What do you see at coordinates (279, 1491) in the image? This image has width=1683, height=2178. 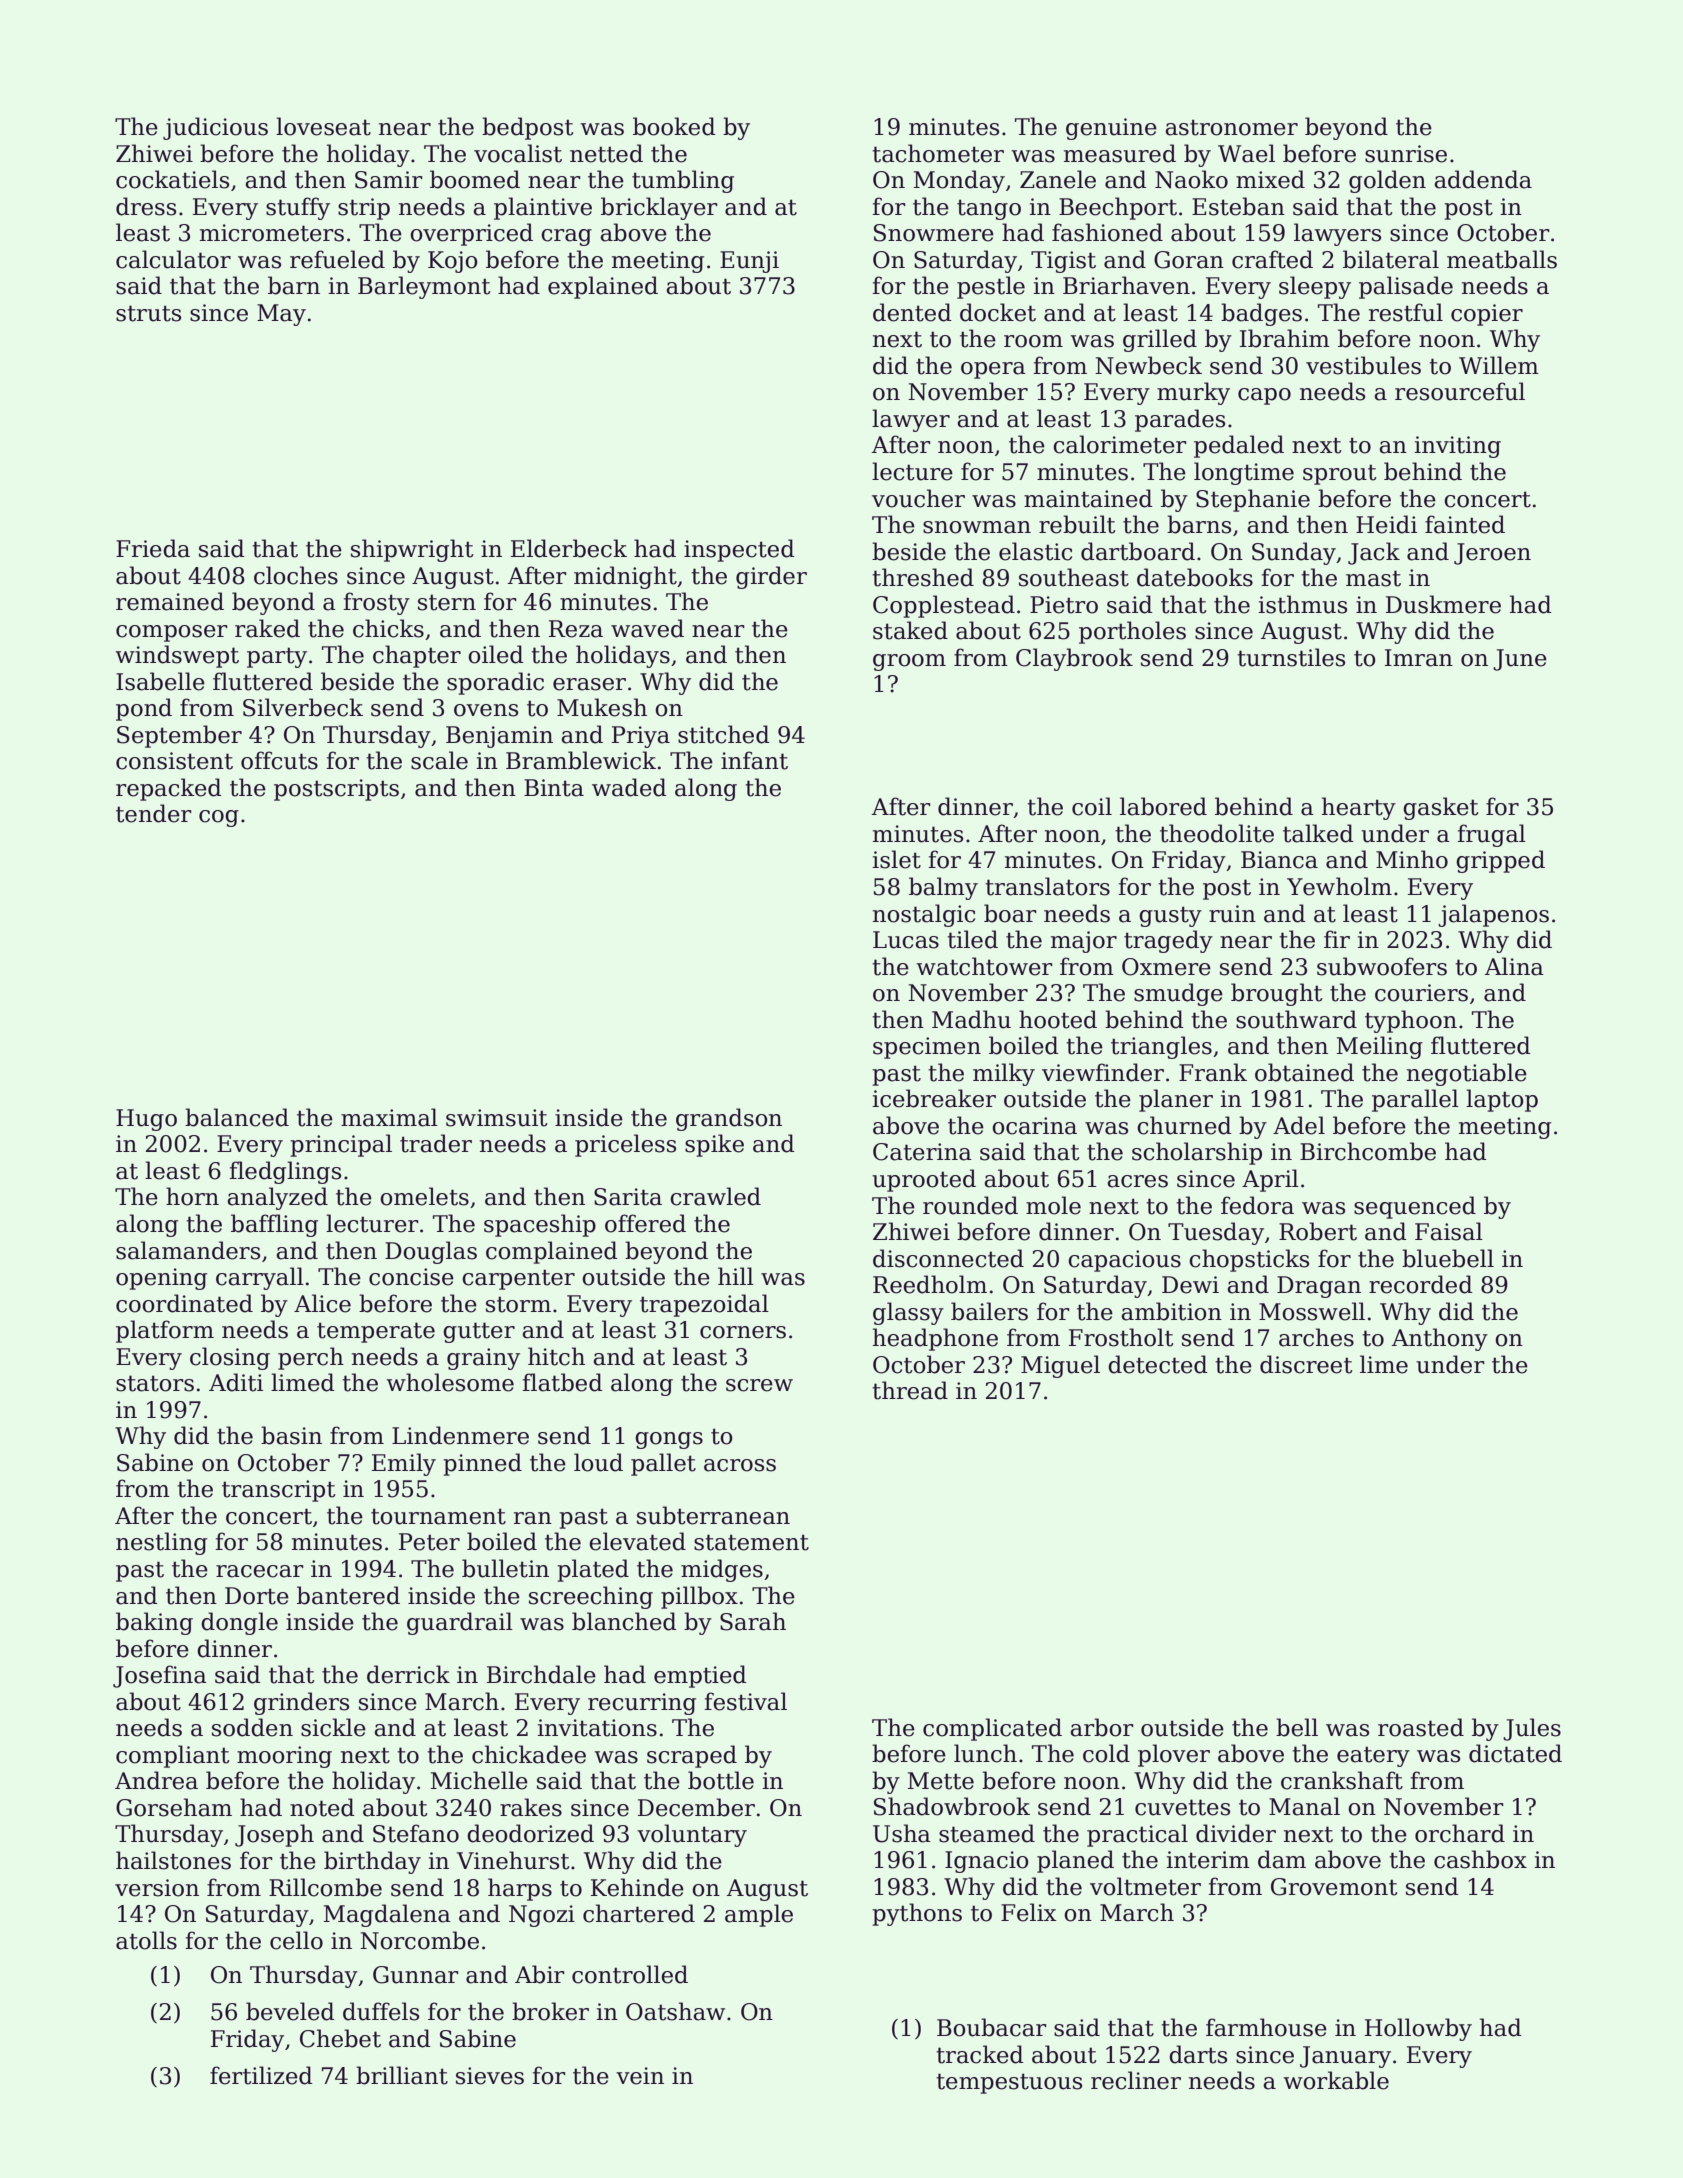 I see `transcript` at bounding box center [279, 1491].
